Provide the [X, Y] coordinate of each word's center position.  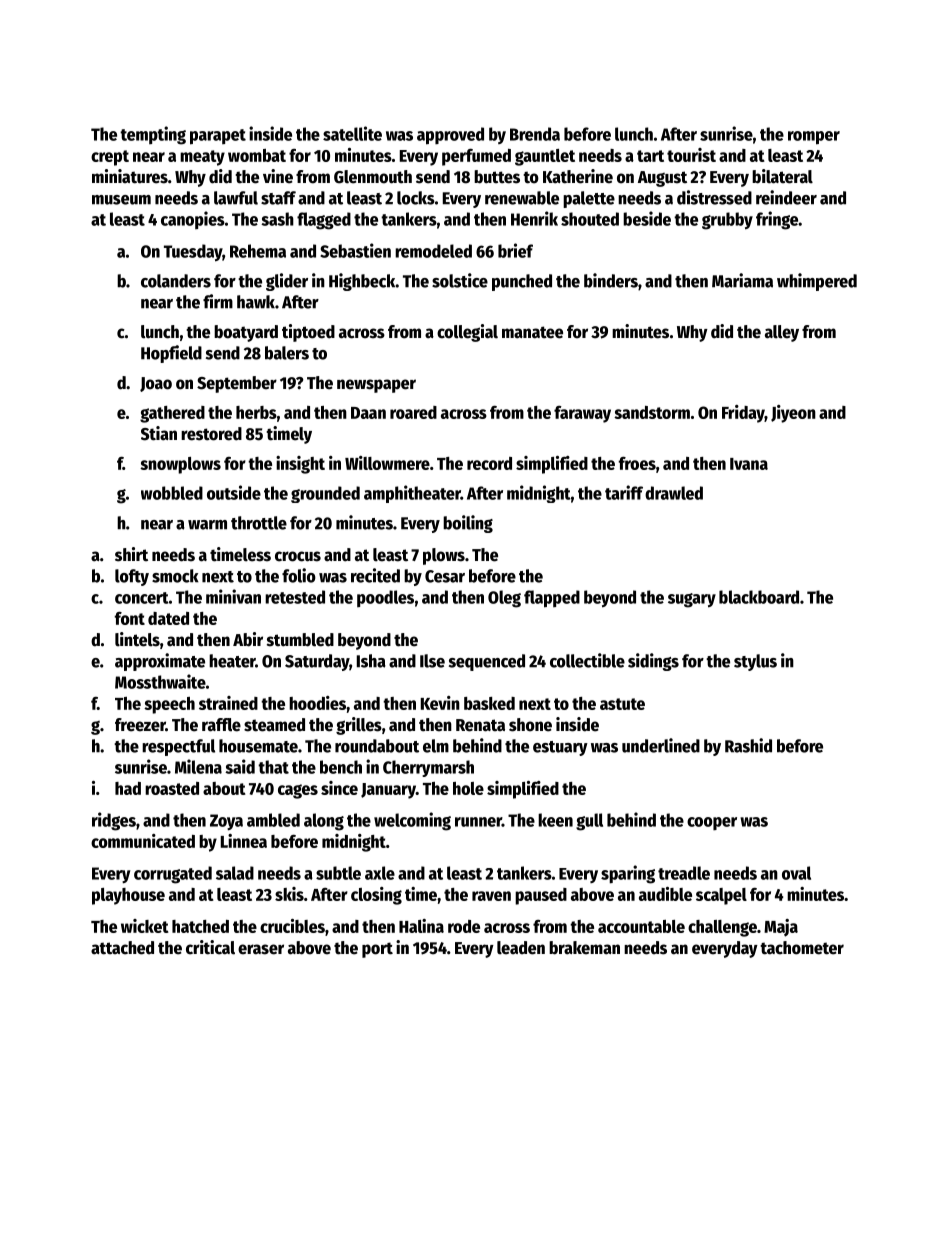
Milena [198, 766]
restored [211, 434]
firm [218, 301]
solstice [460, 280]
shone [530, 725]
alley [782, 333]
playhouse [128, 896]
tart [650, 156]
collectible [587, 660]
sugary [692, 600]
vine [278, 176]
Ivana [749, 464]
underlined [661, 745]
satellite [352, 133]
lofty [132, 577]
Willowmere [387, 463]
